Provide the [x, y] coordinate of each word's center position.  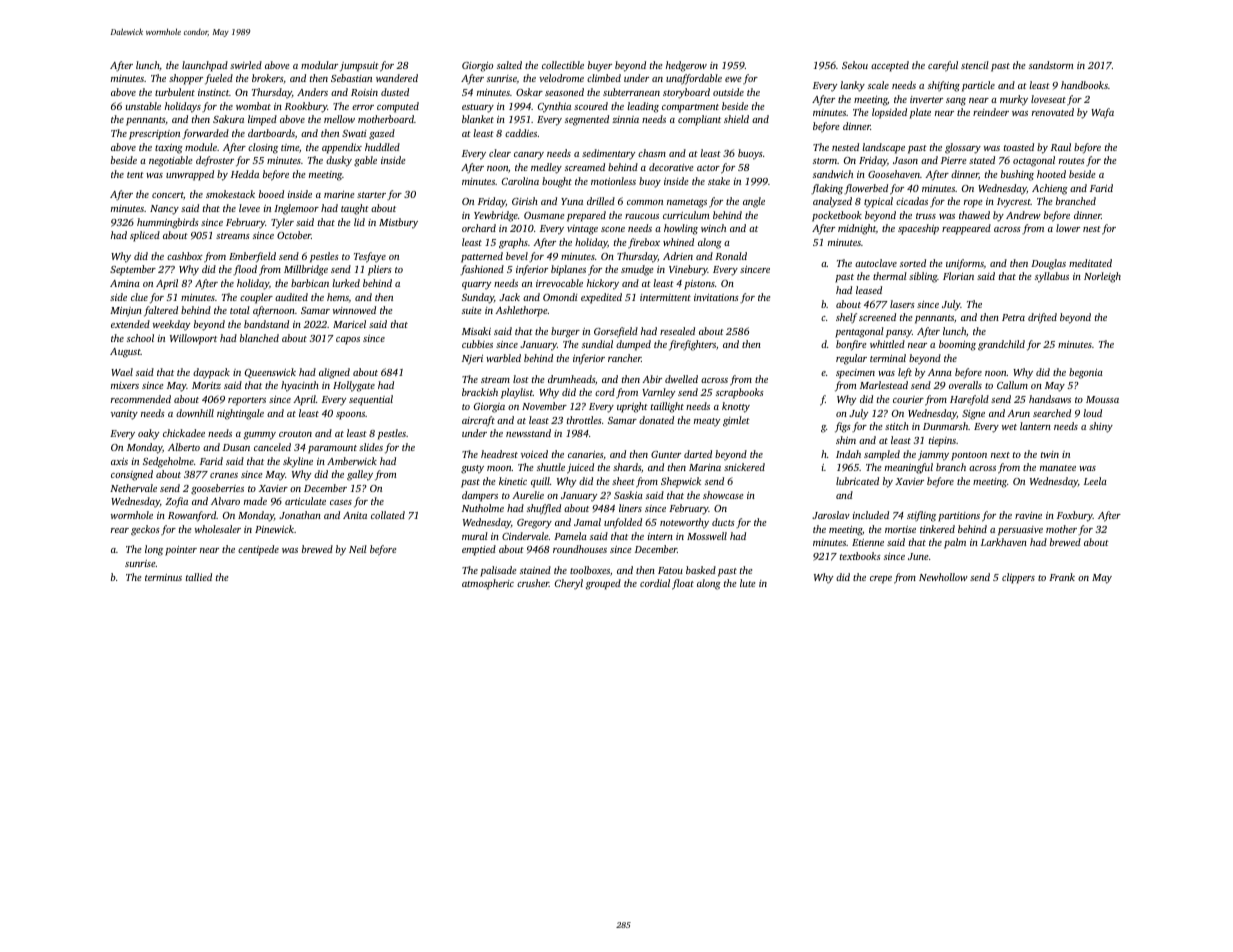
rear [120, 530]
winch [713, 228]
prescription [154, 135]
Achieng [1050, 189]
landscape [884, 148]
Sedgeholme [168, 462]
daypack [211, 373]
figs [843, 427]
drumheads [571, 379]
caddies [521, 133]
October [294, 235]
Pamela [570, 536]
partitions [959, 517]
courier [908, 399]
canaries [585, 454]
